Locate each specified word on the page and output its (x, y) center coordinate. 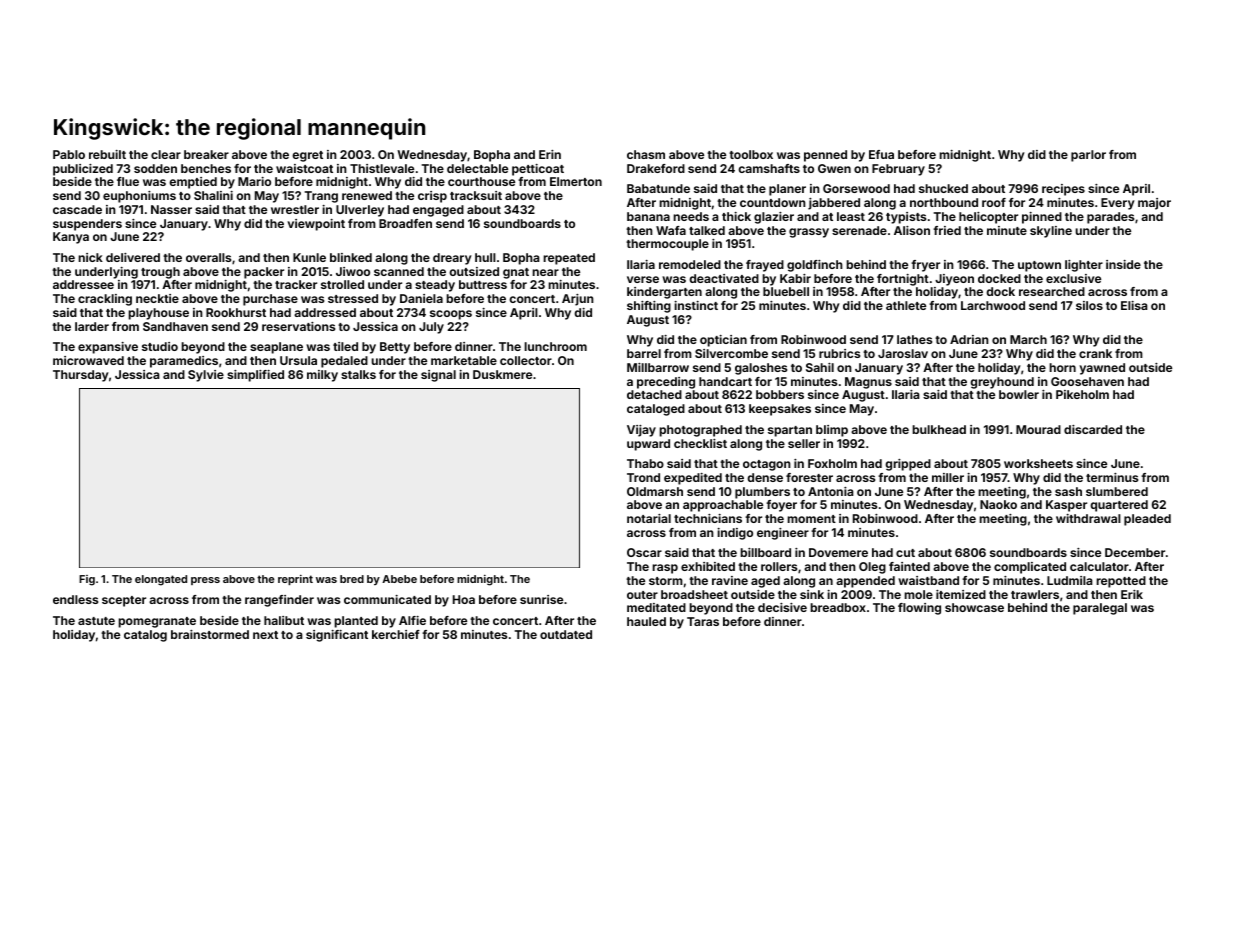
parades (1110, 218)
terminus (1112, 477)
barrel (644, 353)
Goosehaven (1087, 381)
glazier (774, 218)
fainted (909, 566)
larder (92, 326)
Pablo (69, 154)
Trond (643, 477)
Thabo (645, 463)
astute (96, 621)
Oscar (644, 552)
